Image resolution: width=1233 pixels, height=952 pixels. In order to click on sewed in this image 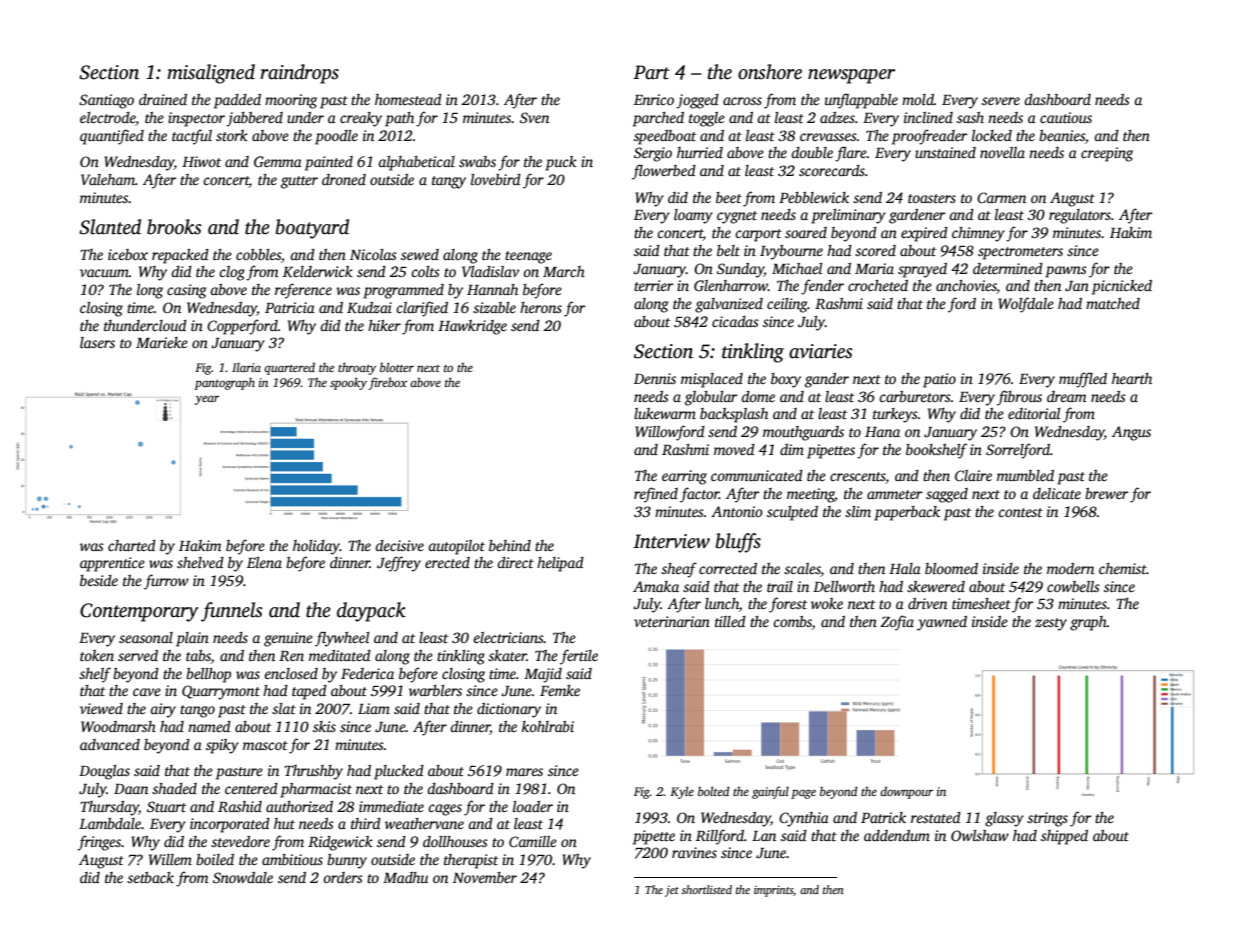, I will do `click(420, 254)`.
